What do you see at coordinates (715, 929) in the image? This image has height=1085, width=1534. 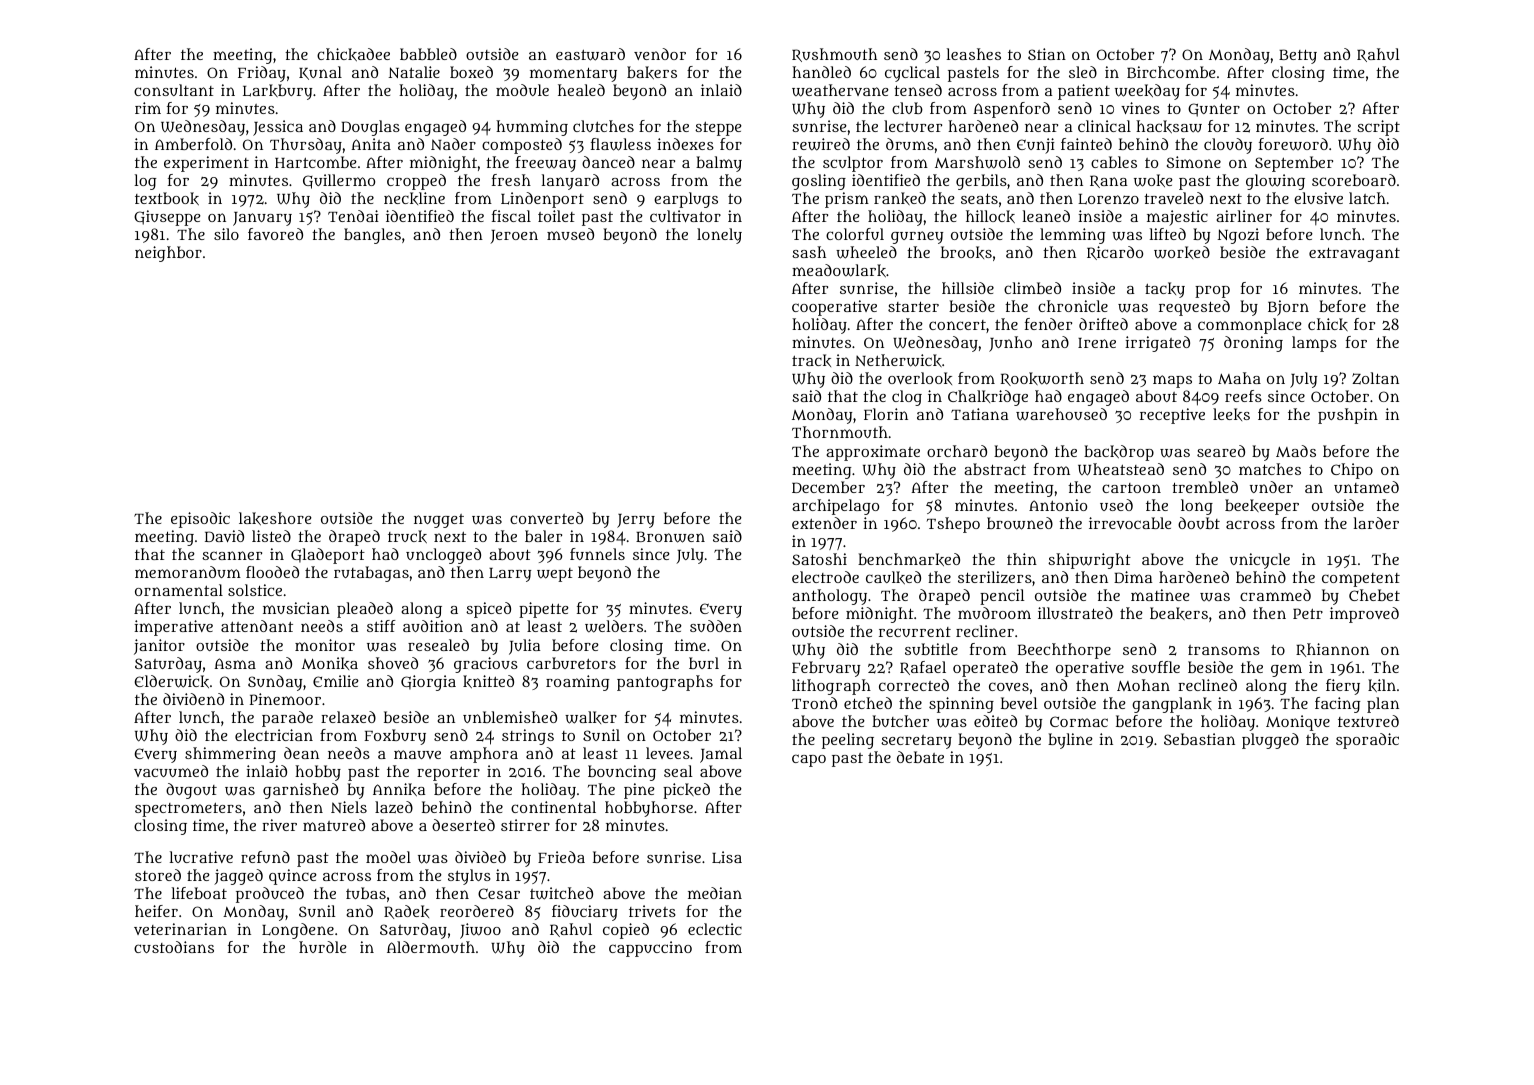 I see `eclectic` at bounding box center [715, 929].
